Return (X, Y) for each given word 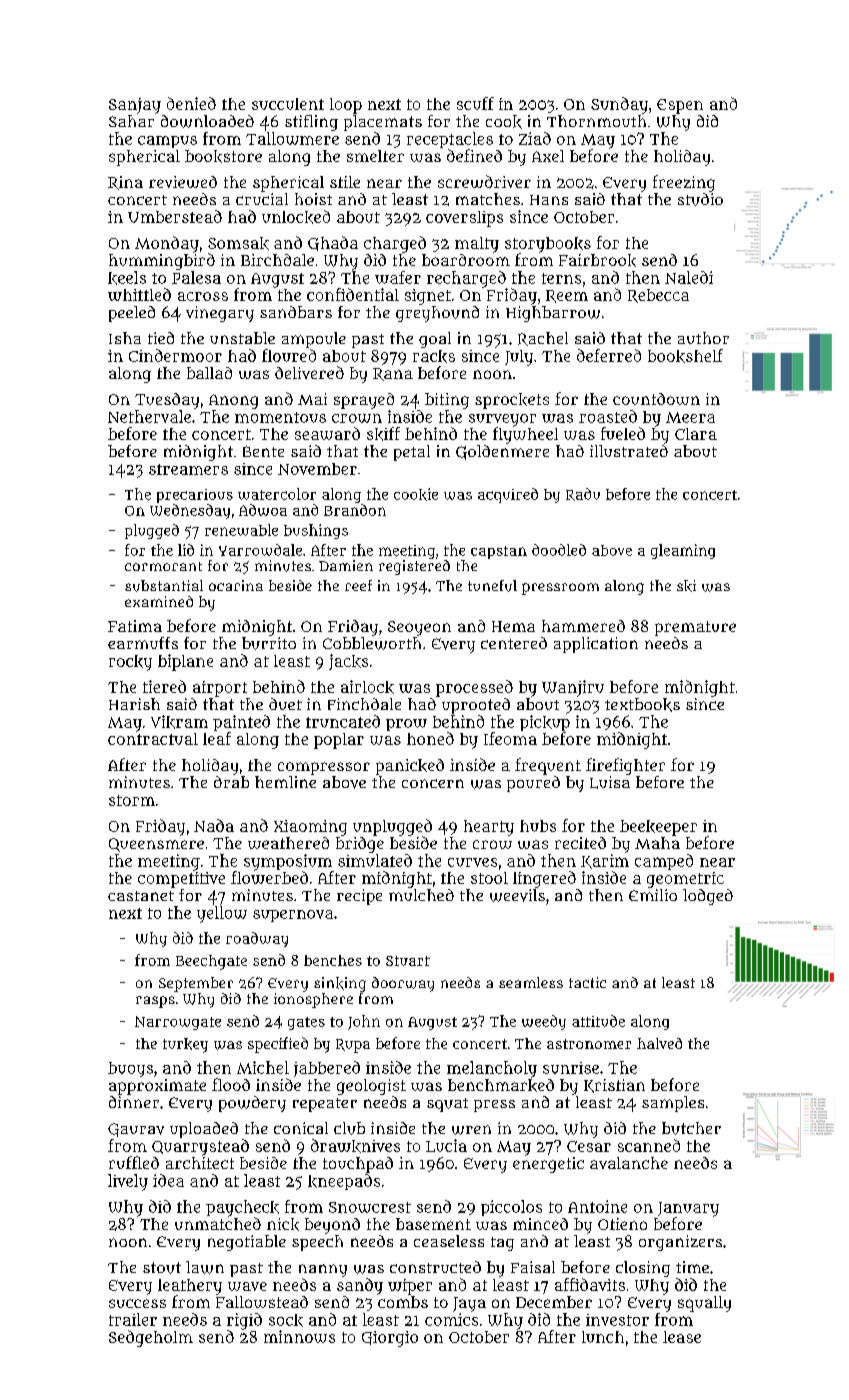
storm (132, 800)
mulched (421, 895)
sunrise (571, 1068)
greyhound (437, 314)
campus (167, 142)
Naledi (689, 277)
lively (128, 1182)
